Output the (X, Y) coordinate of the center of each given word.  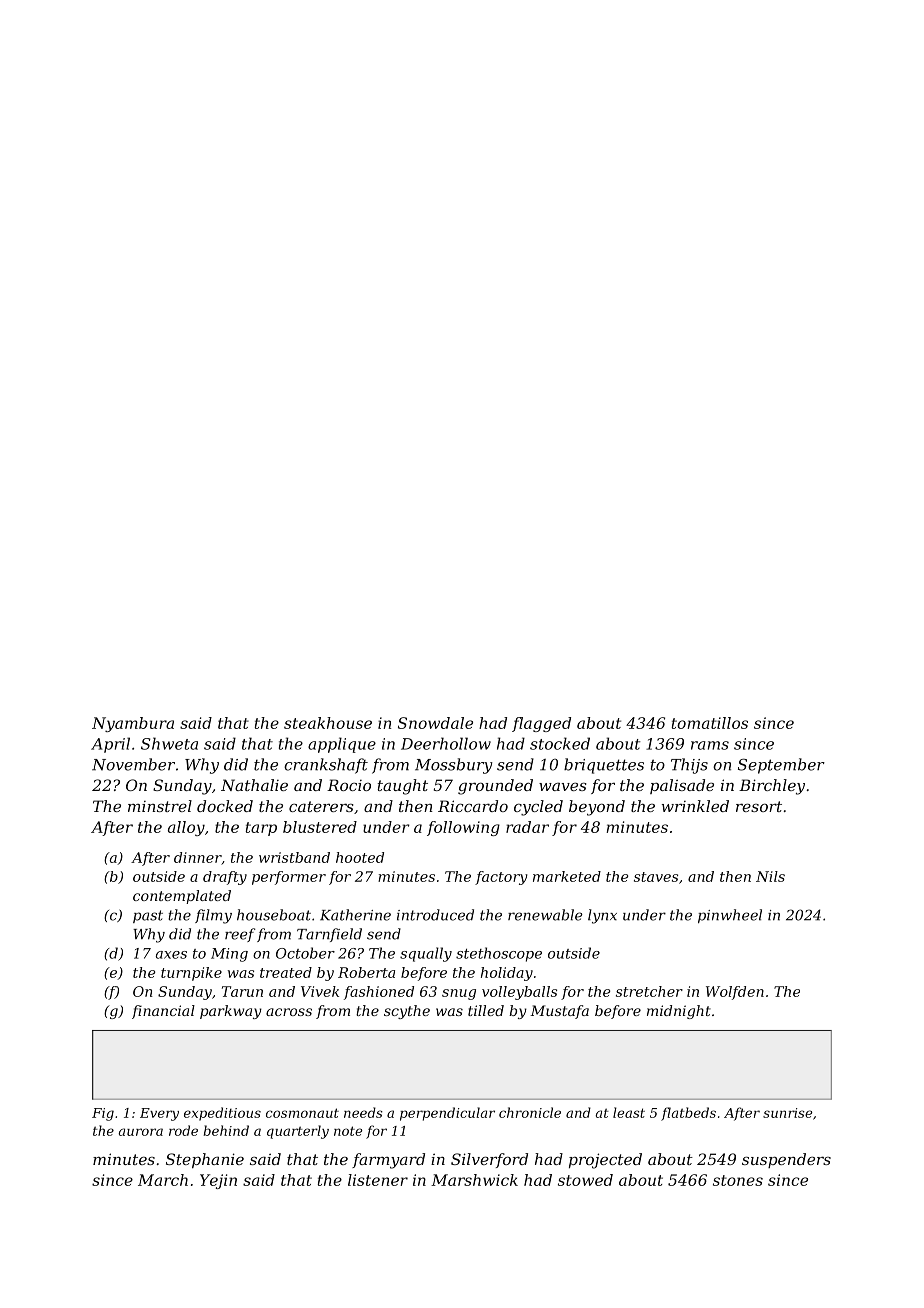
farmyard (388, 1161)
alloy (186, 828)
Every (159, 1114)
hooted (360, 857)
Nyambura (133, 724)
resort (759, 806)
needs (363, 1112)
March (163, 1180)
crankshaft (326, 766)
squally (426, 954)
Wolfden (735, 993)
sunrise (788, 1113)
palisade (682, 786)
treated (286, 972)
